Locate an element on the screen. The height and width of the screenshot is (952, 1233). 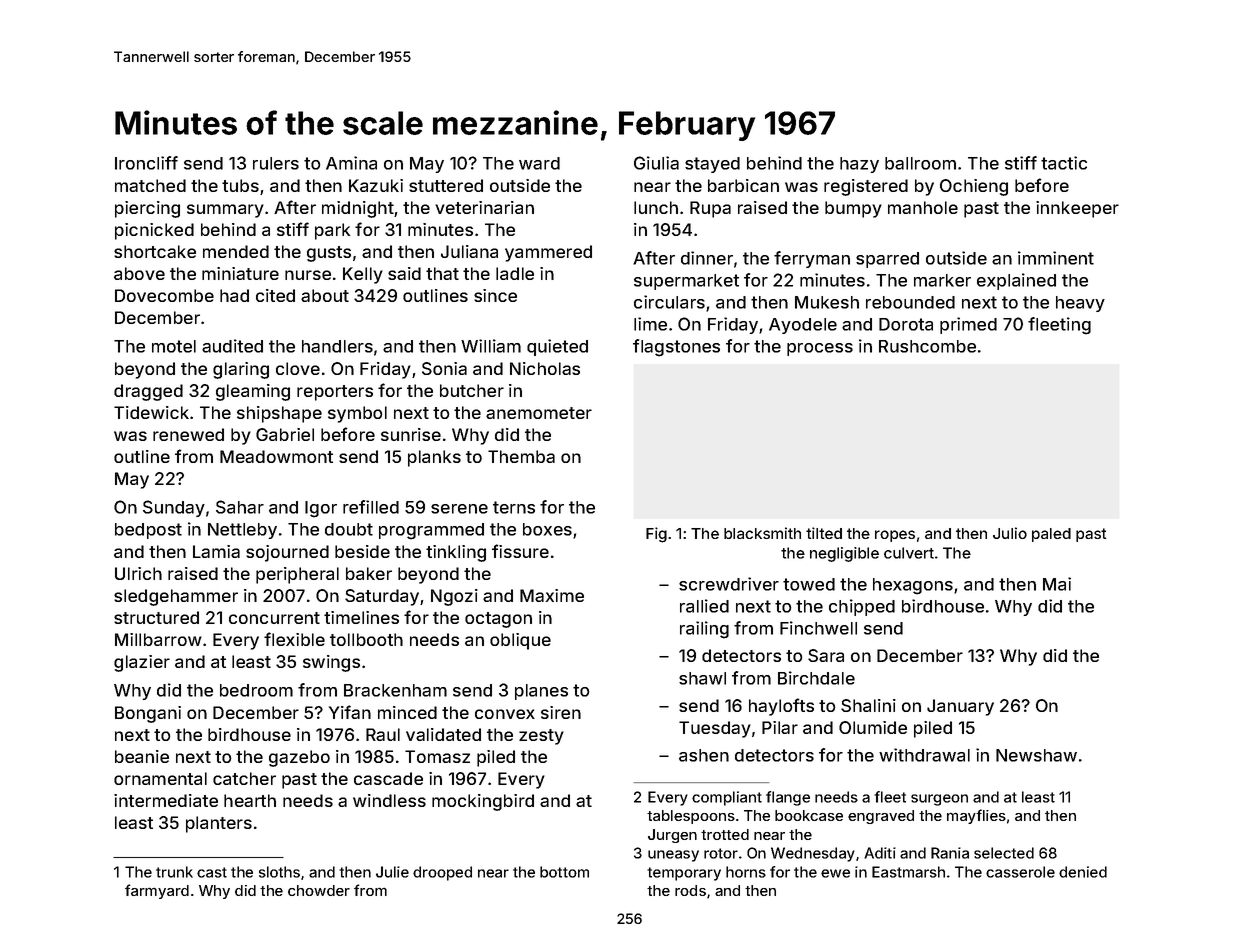
planters is located at coordinates (219, 824).
